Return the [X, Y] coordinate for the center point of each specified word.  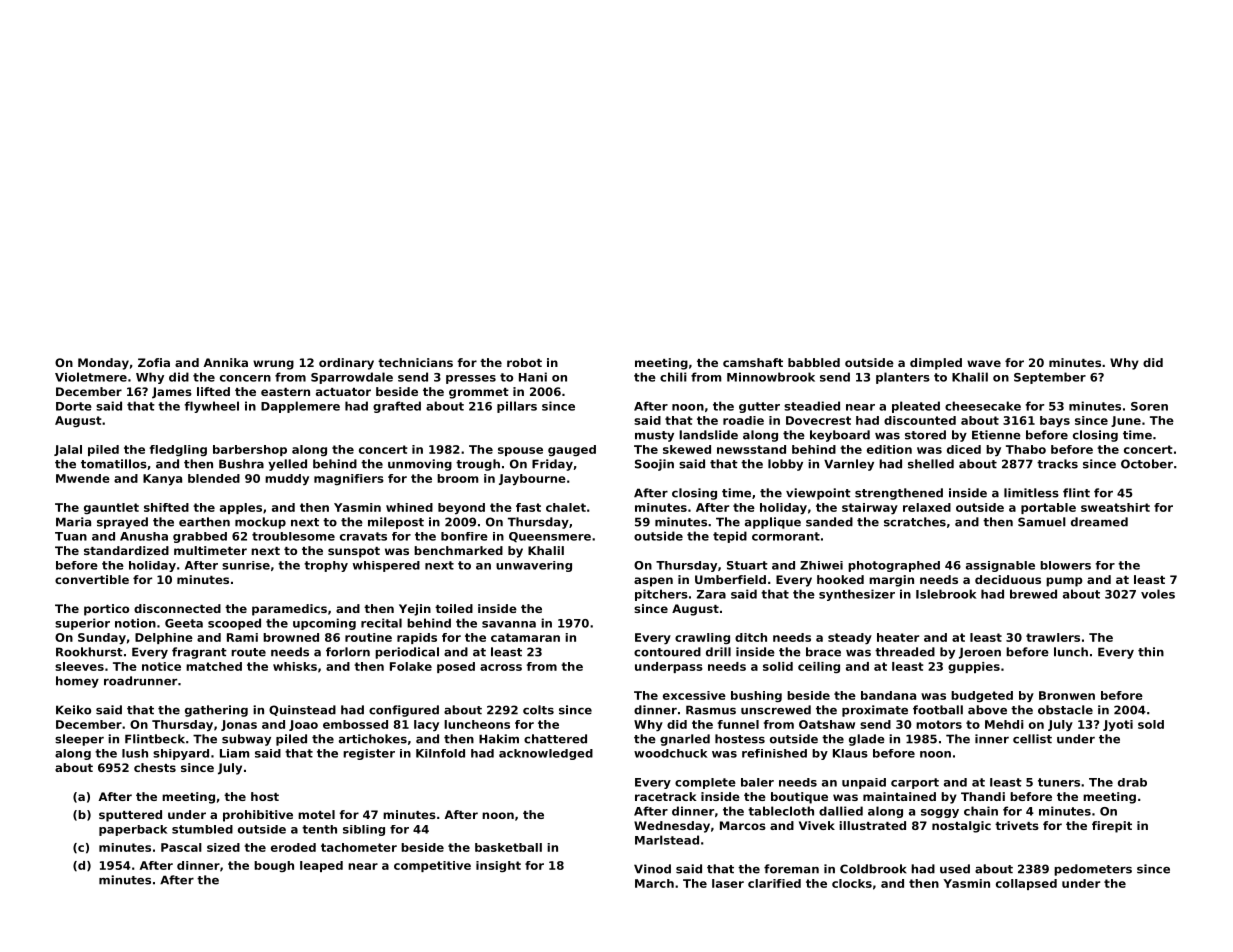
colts [538, 710]
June [1126, 421]
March [654, 883]
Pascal [181, 847]
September [1050, 378]
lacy [426, 725]
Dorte [74, 406]
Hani [533, 377]
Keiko [73, 710]
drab [1132, 782]
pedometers [1093, 870]
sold [1151, 724]
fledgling [178, 450]
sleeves [79, 666]
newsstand [751, 449]
